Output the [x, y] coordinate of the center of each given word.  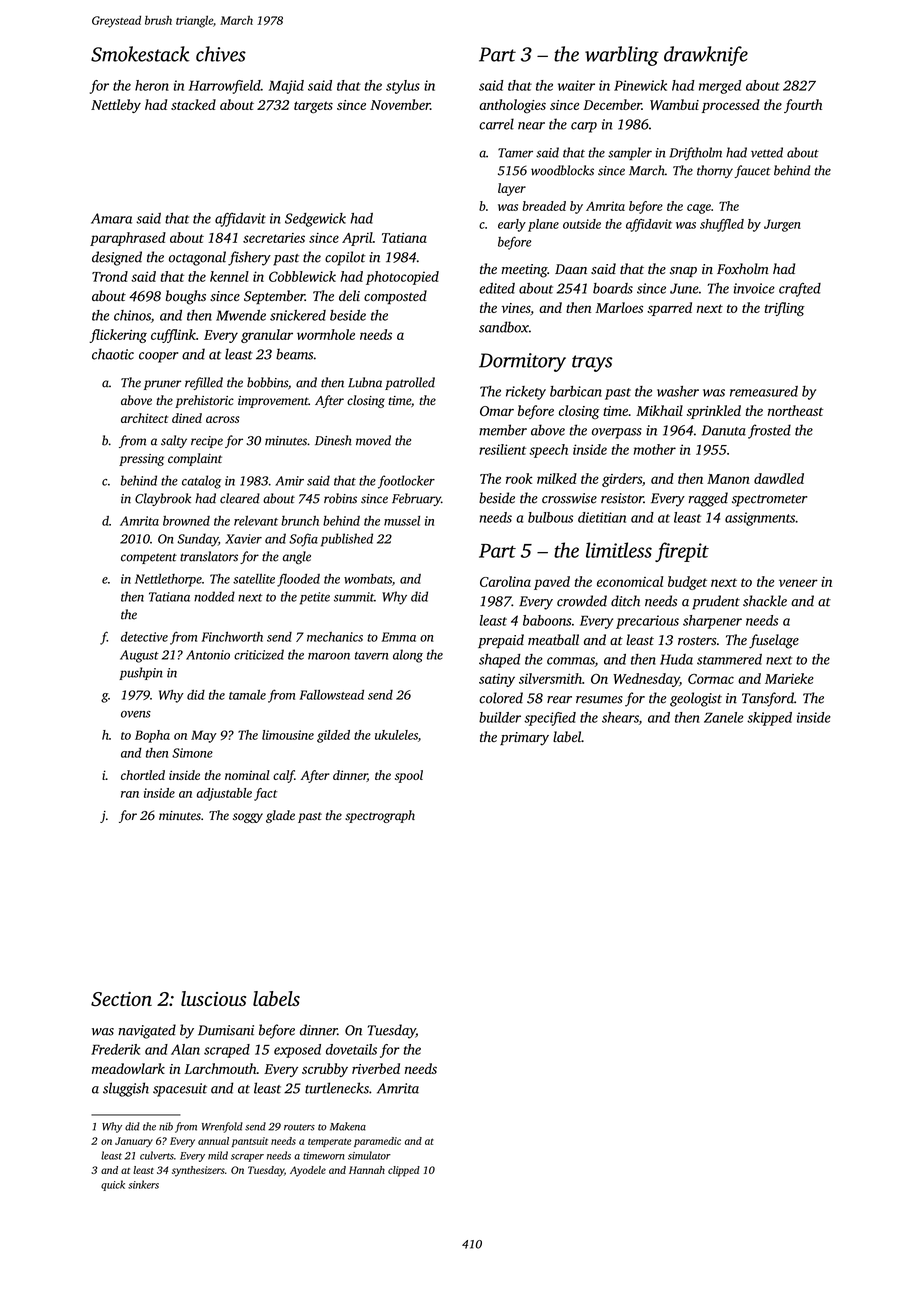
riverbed [376, 1068]
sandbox [504, 327]
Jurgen [782, 225]
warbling [622, 56]
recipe [207, 442]
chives [221, 54]
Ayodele [308, 1171]
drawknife [706, 56]
